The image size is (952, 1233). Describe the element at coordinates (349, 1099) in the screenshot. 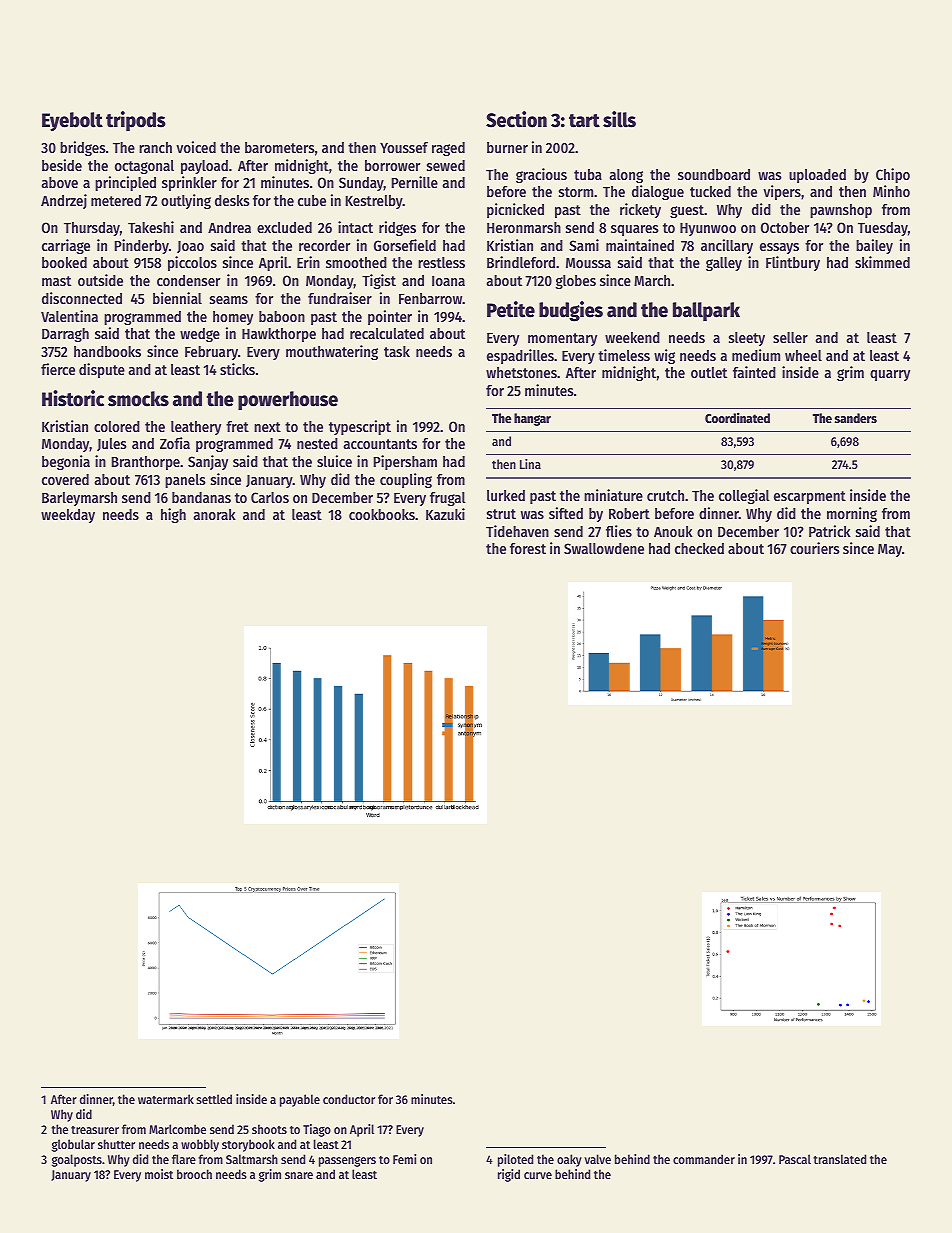

I see `conductor` at that location.
